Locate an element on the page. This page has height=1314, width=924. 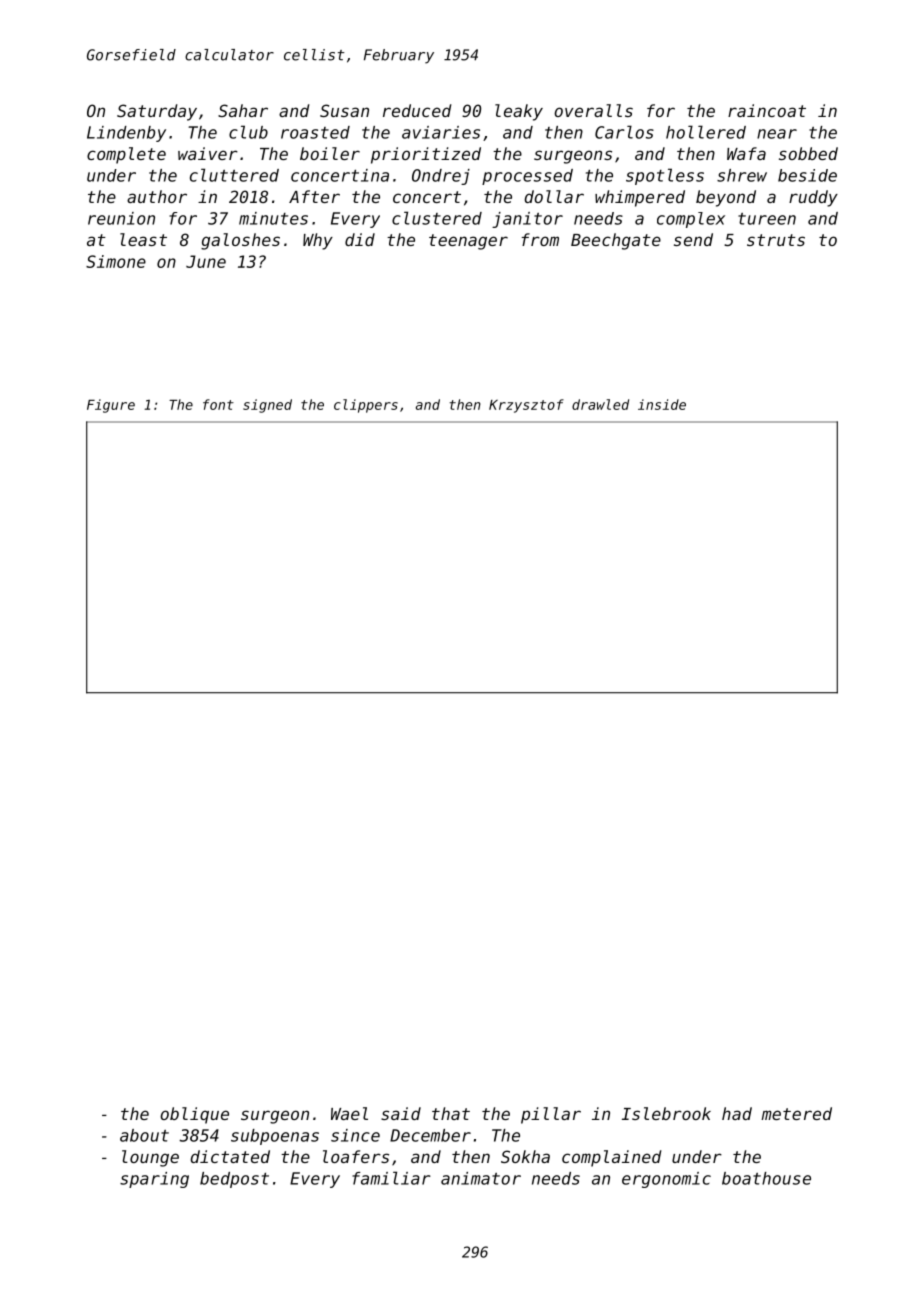
Figure is located at coordinates (111, 406).
